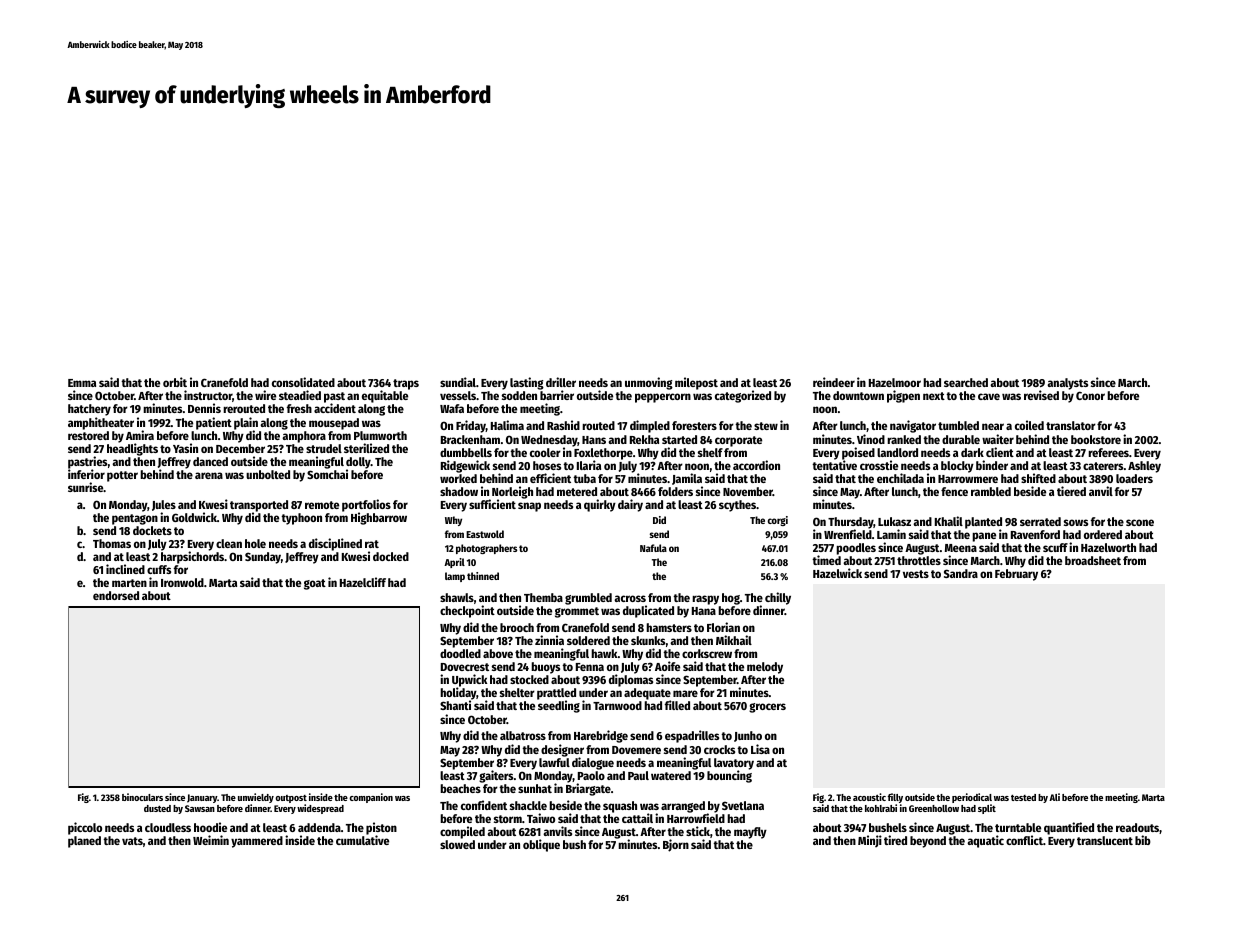 The height and width of the document is (952, 1233). Describe the element at coordinates (601, 736) in the document. I see `Harebridge` at that location.
